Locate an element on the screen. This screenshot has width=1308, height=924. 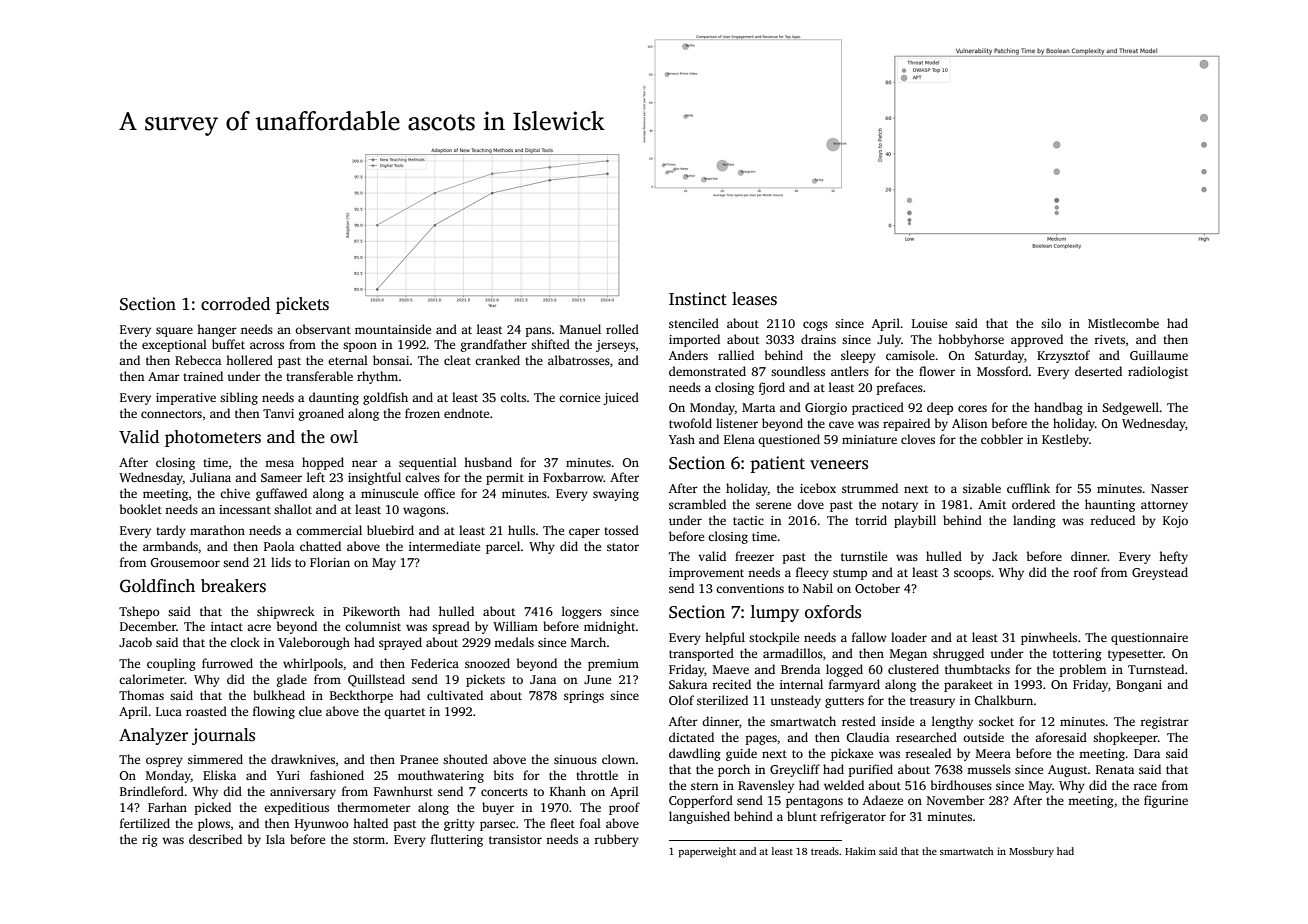
cufflink is located at coordinates (1028, 488).
